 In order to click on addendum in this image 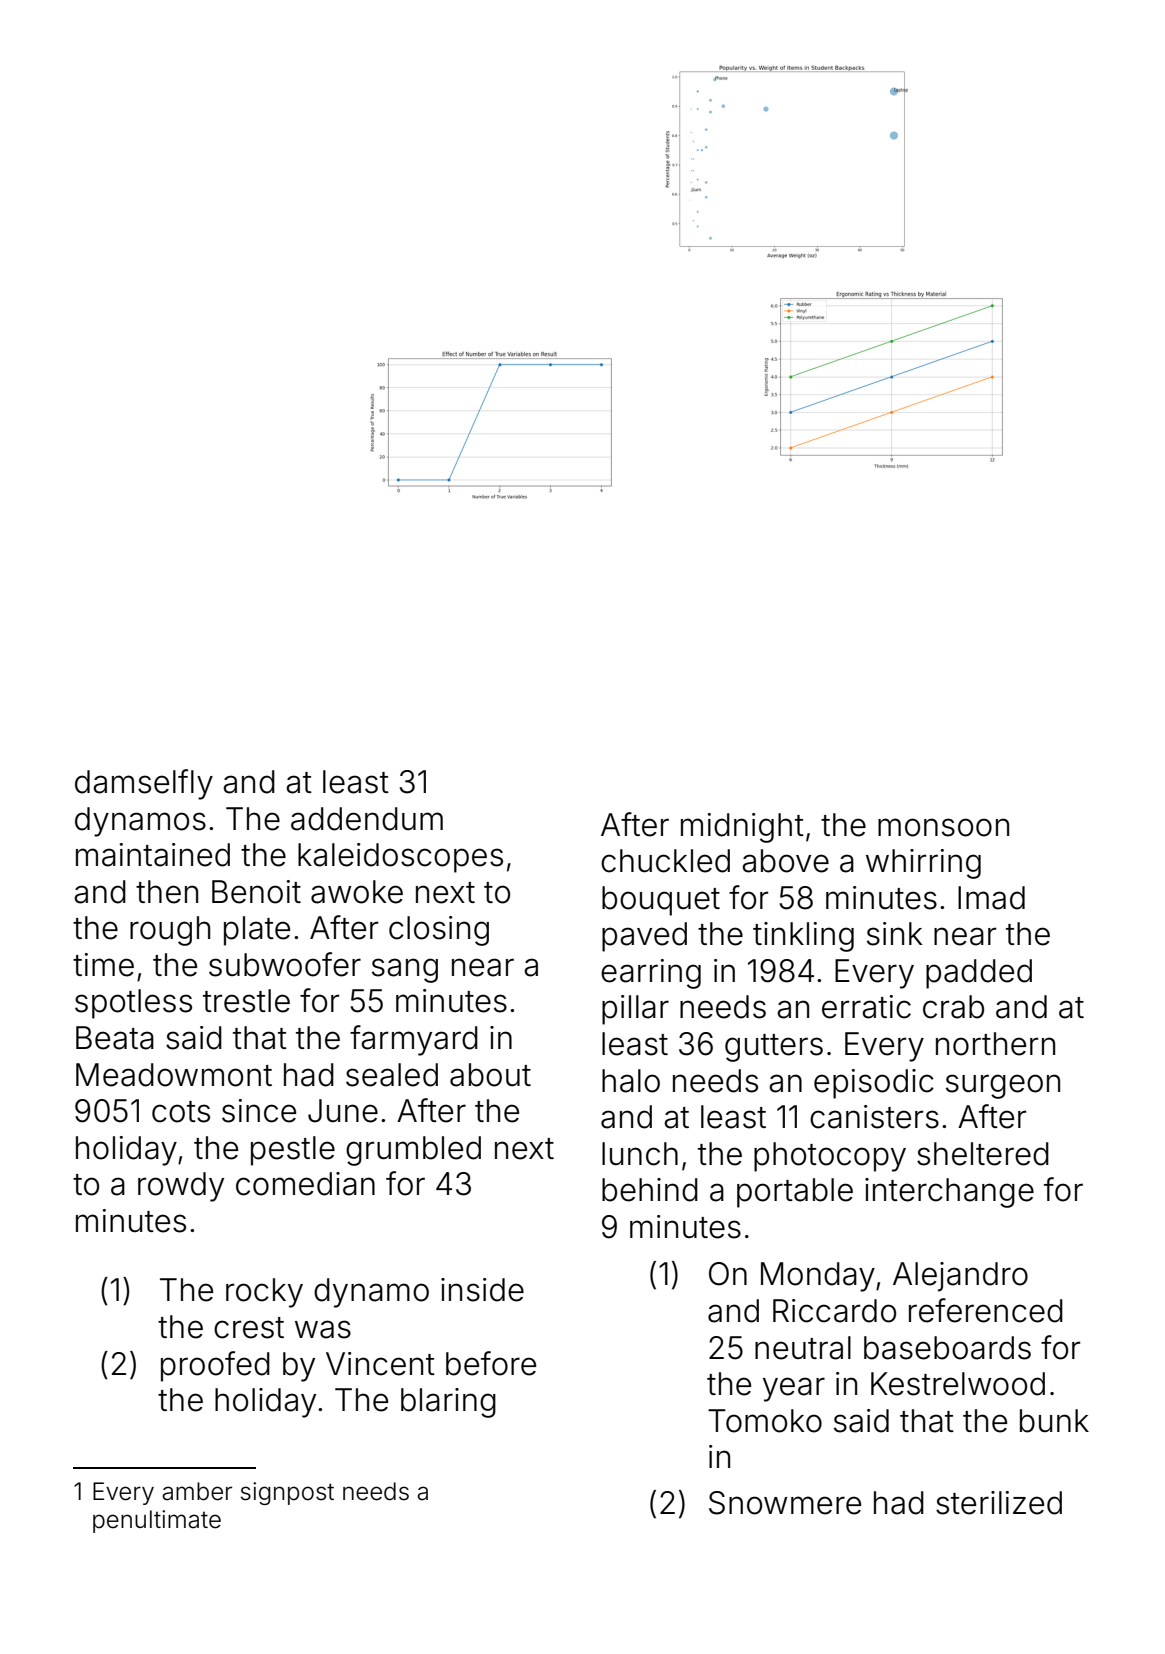, I will do `click(367, 819)`.
